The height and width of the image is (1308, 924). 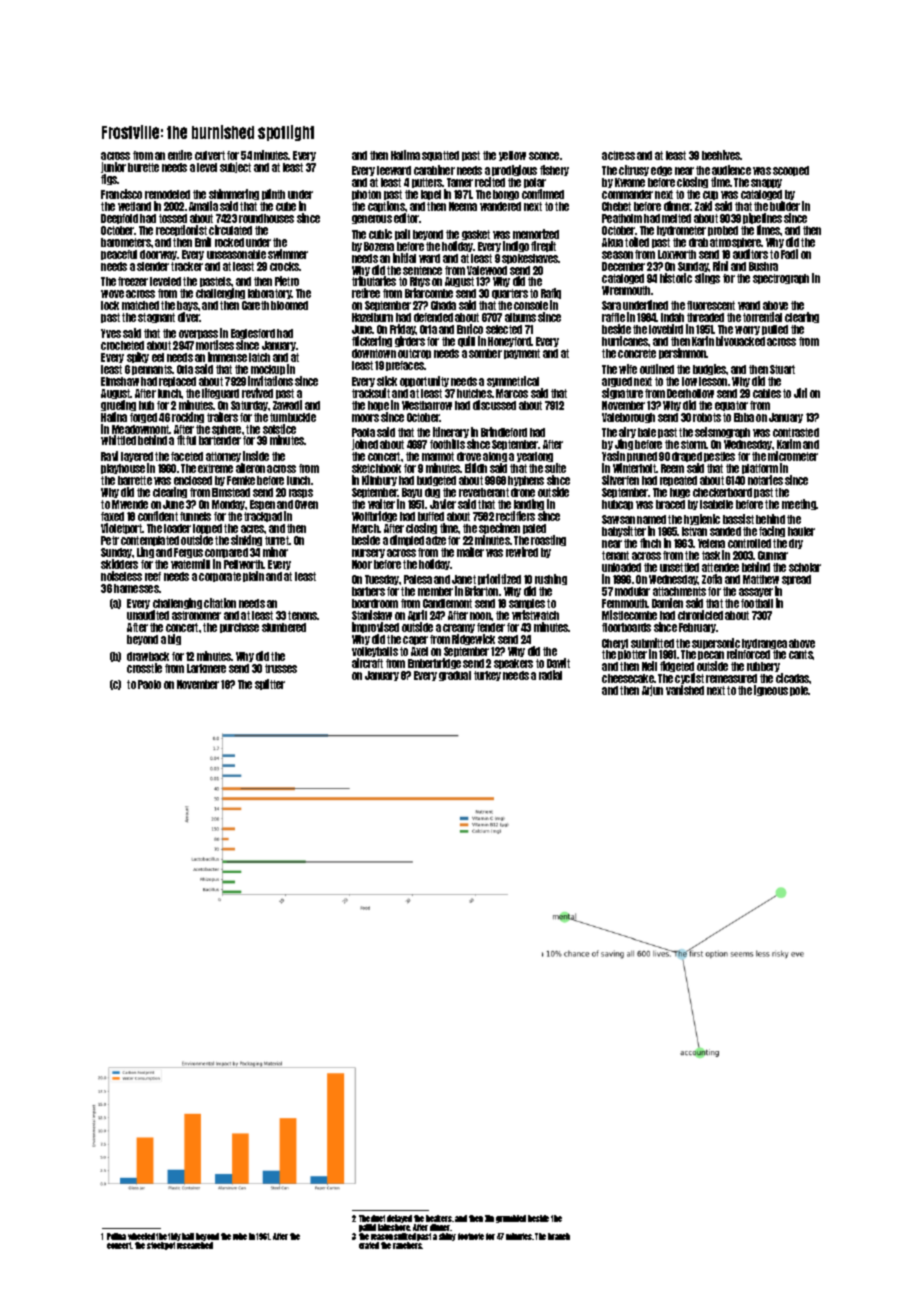 I want to click on crosstie, so click(x=144, y=668).
